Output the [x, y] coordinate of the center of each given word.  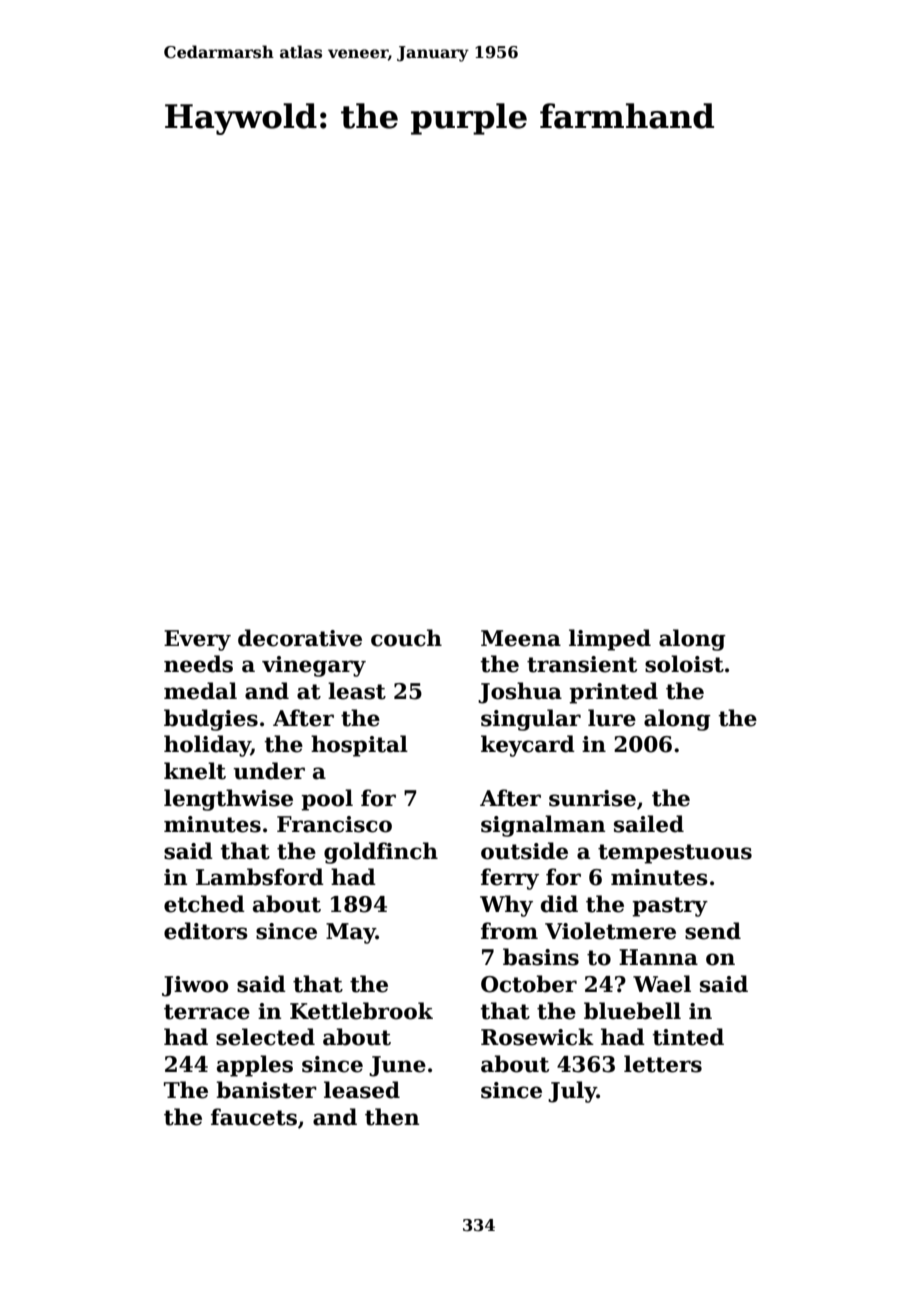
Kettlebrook [361, 1011]
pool [327, 800]
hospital [359, 746]
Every [197, 640]
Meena [521, 638]
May [351, 933]
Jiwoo [195, 986]
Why [506, 906]
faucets [254, 1117]
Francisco [334, 824]
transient [582, 664]
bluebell [632, 1011]
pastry [670, 907]
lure [612, 718]
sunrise [592, 798]
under [269, 771]
